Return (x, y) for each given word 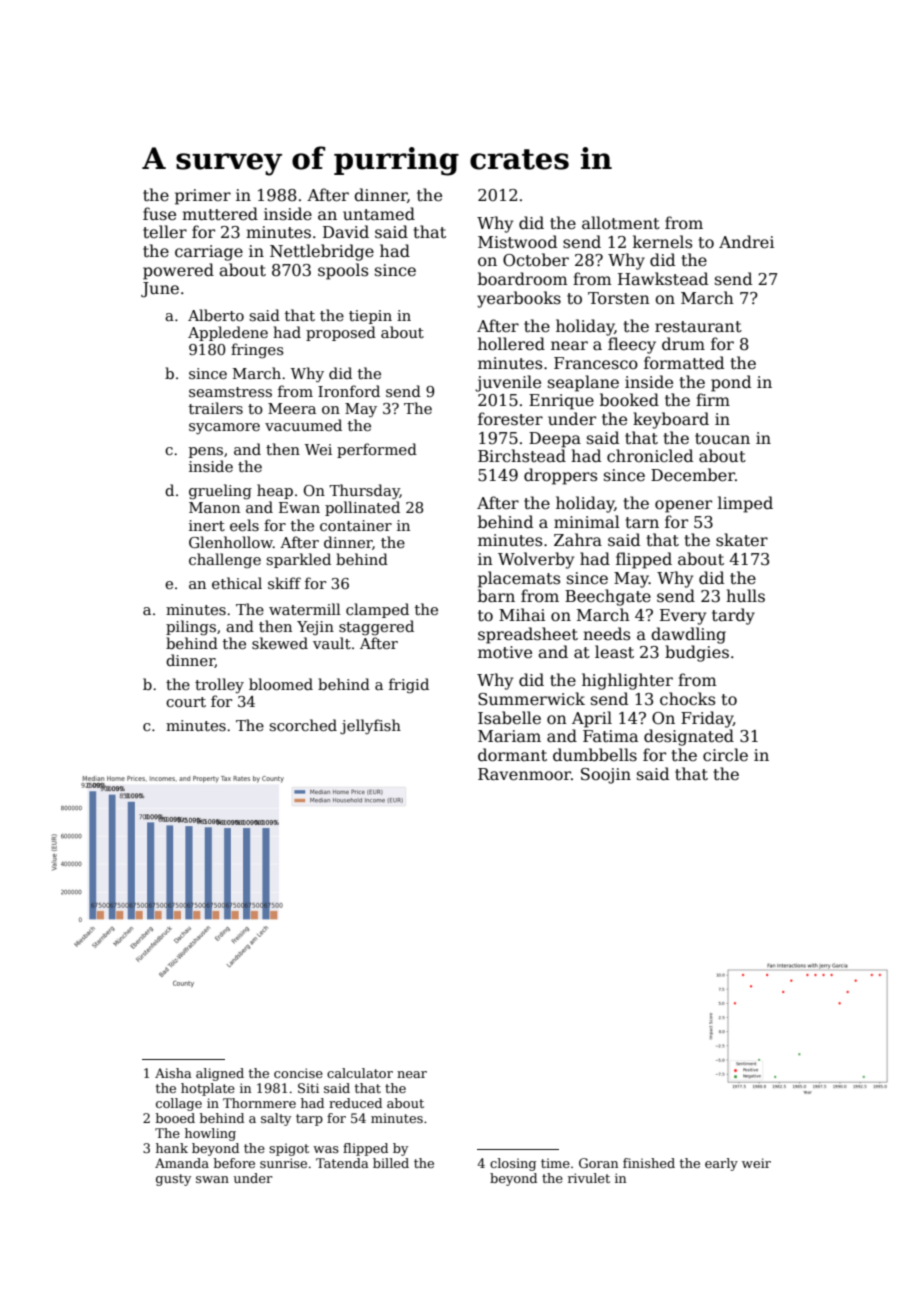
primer (203, 197)
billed (391, 1163)
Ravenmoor (524, 774)
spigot (289, 1149)
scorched (303, 725)
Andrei (746, 242)
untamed (379, 213)
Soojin (606, 776)
